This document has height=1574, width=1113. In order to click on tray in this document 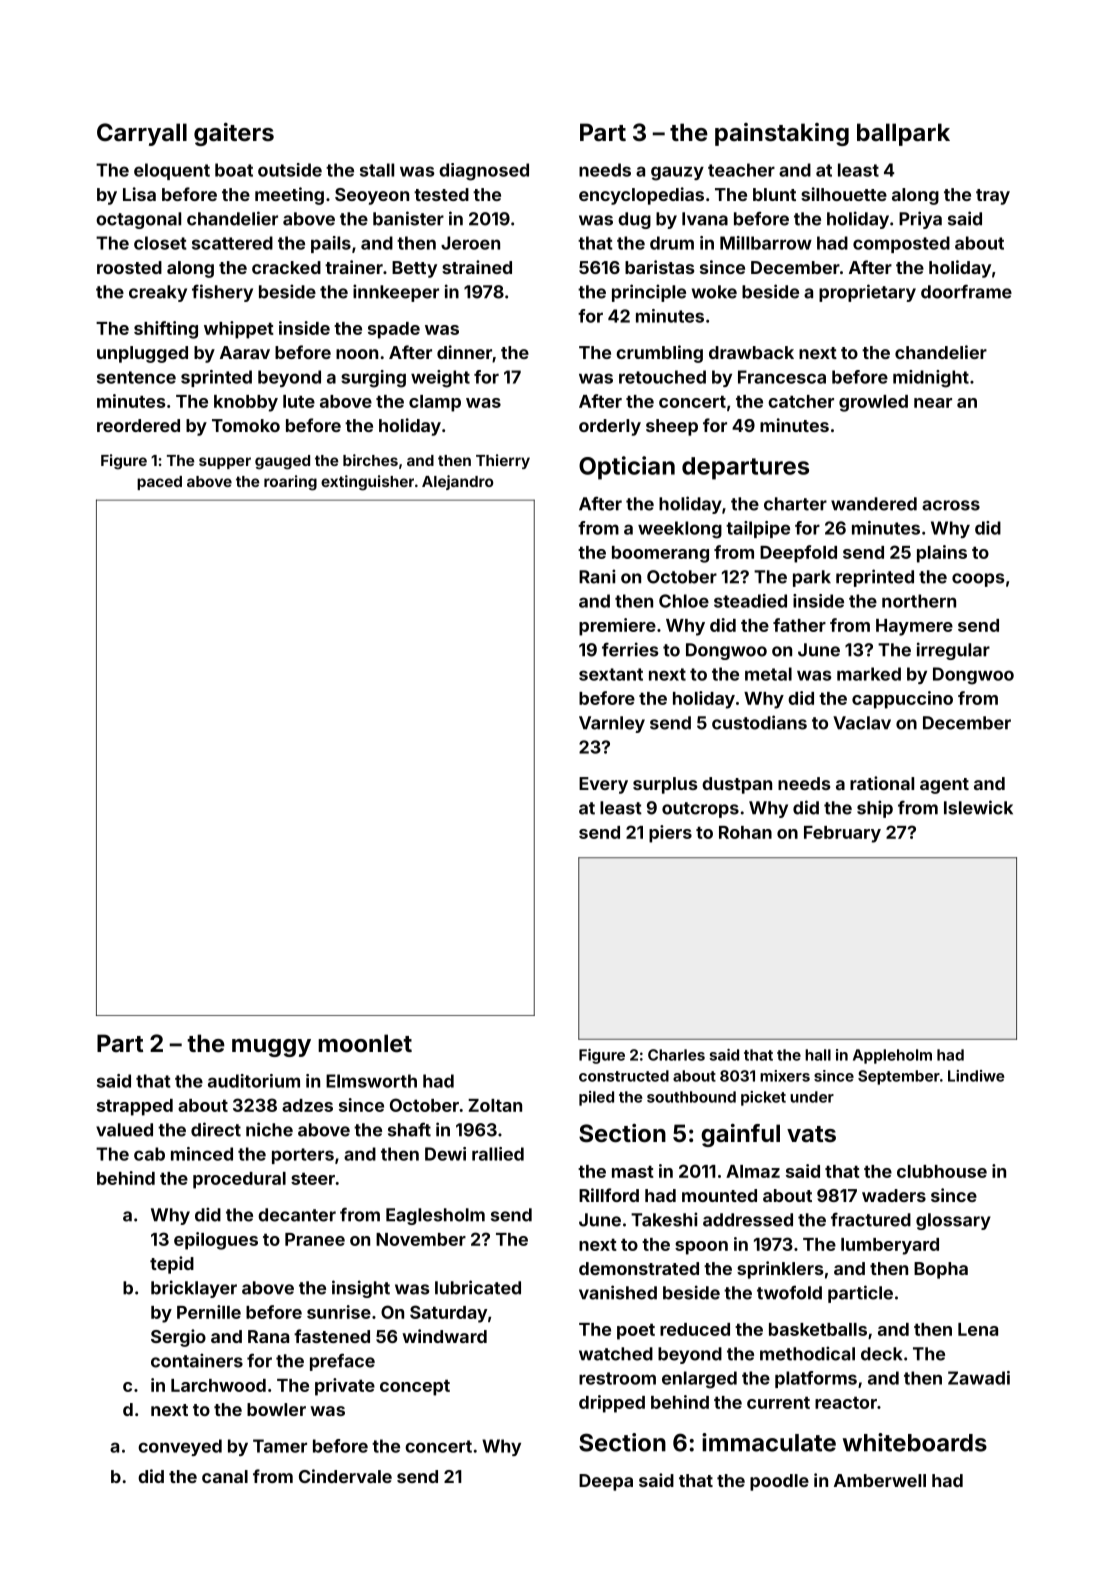, I will do `click(993, 197)`.
